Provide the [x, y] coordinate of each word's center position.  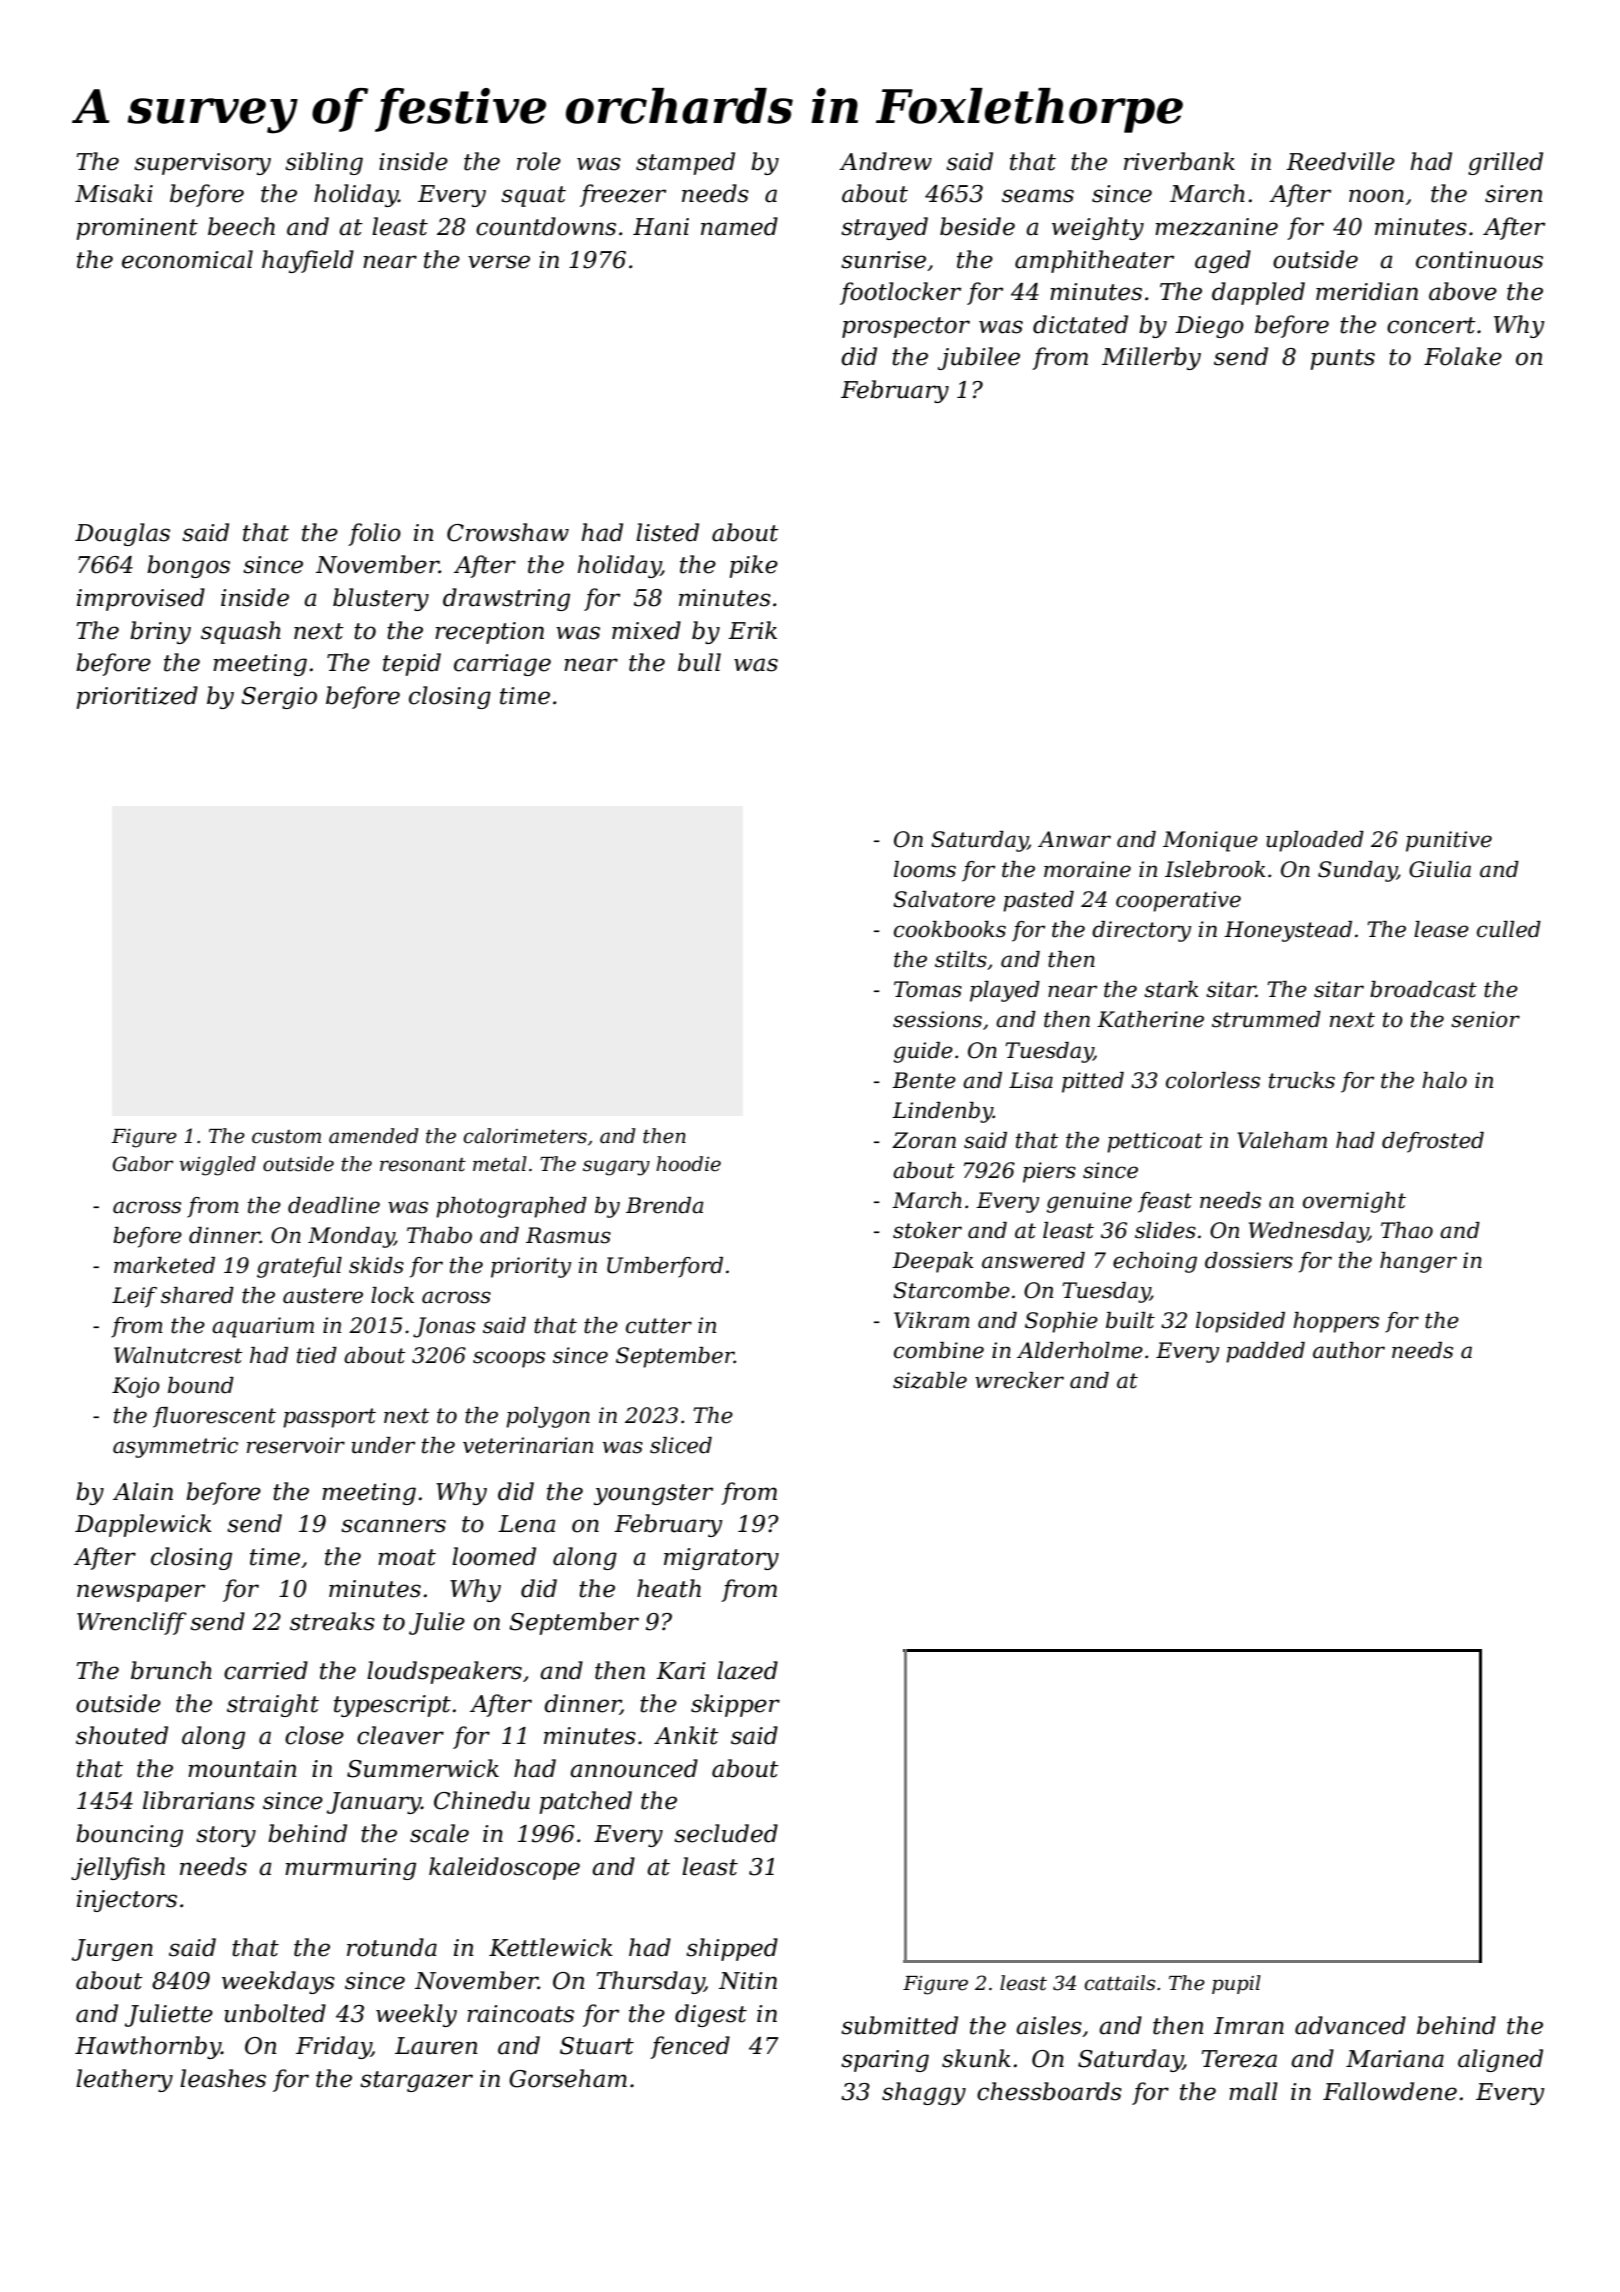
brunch [171, 1670]
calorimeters [525, 1136]
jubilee [979, 358]
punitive [1449, 841]
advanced [1350, 2025]
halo [1444, 1080]
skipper [735, 1705]
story [226, 1836]
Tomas [928, 989]
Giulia [1440, 869]
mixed [646, 630]
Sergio [279, 698]
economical [187, 259]
